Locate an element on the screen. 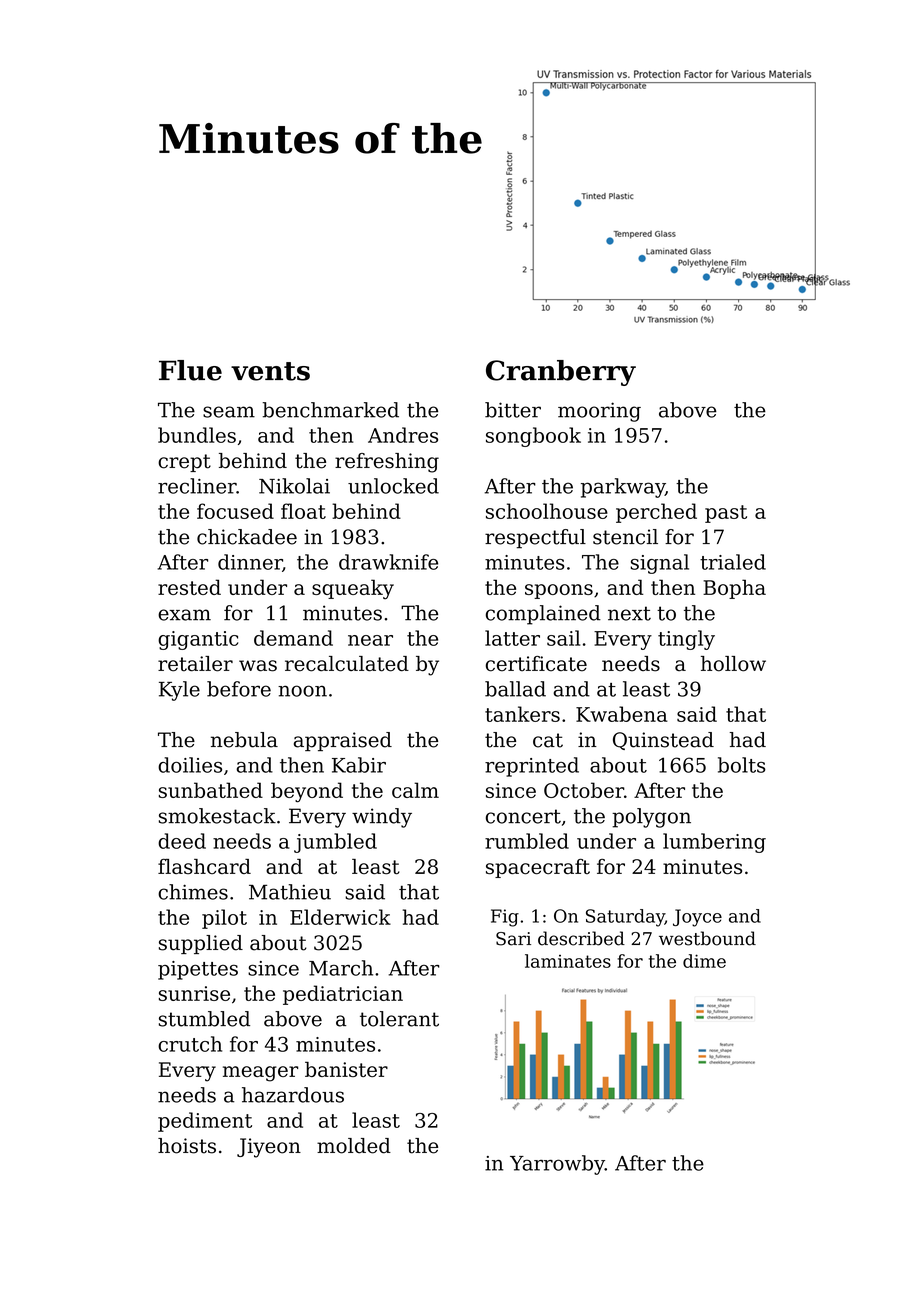 The height and width of the screenshot is (1311, 924). tolerant is located at coordinates (399, 1019).
